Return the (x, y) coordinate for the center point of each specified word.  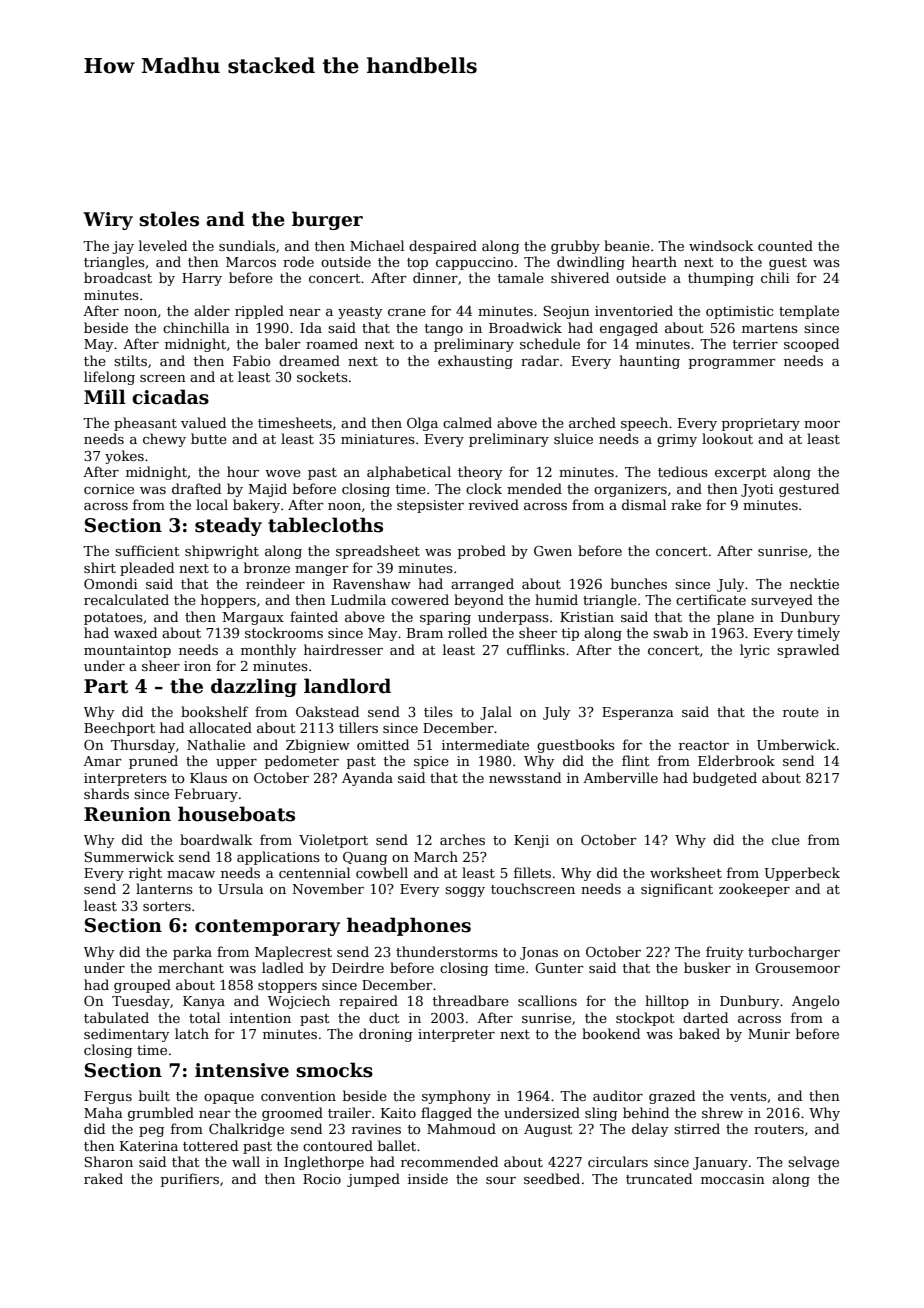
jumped (373, 1180)
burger (327, 220)
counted (785, 245)
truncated (659, 1178)
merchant (191, 967)
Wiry (108, 221)
